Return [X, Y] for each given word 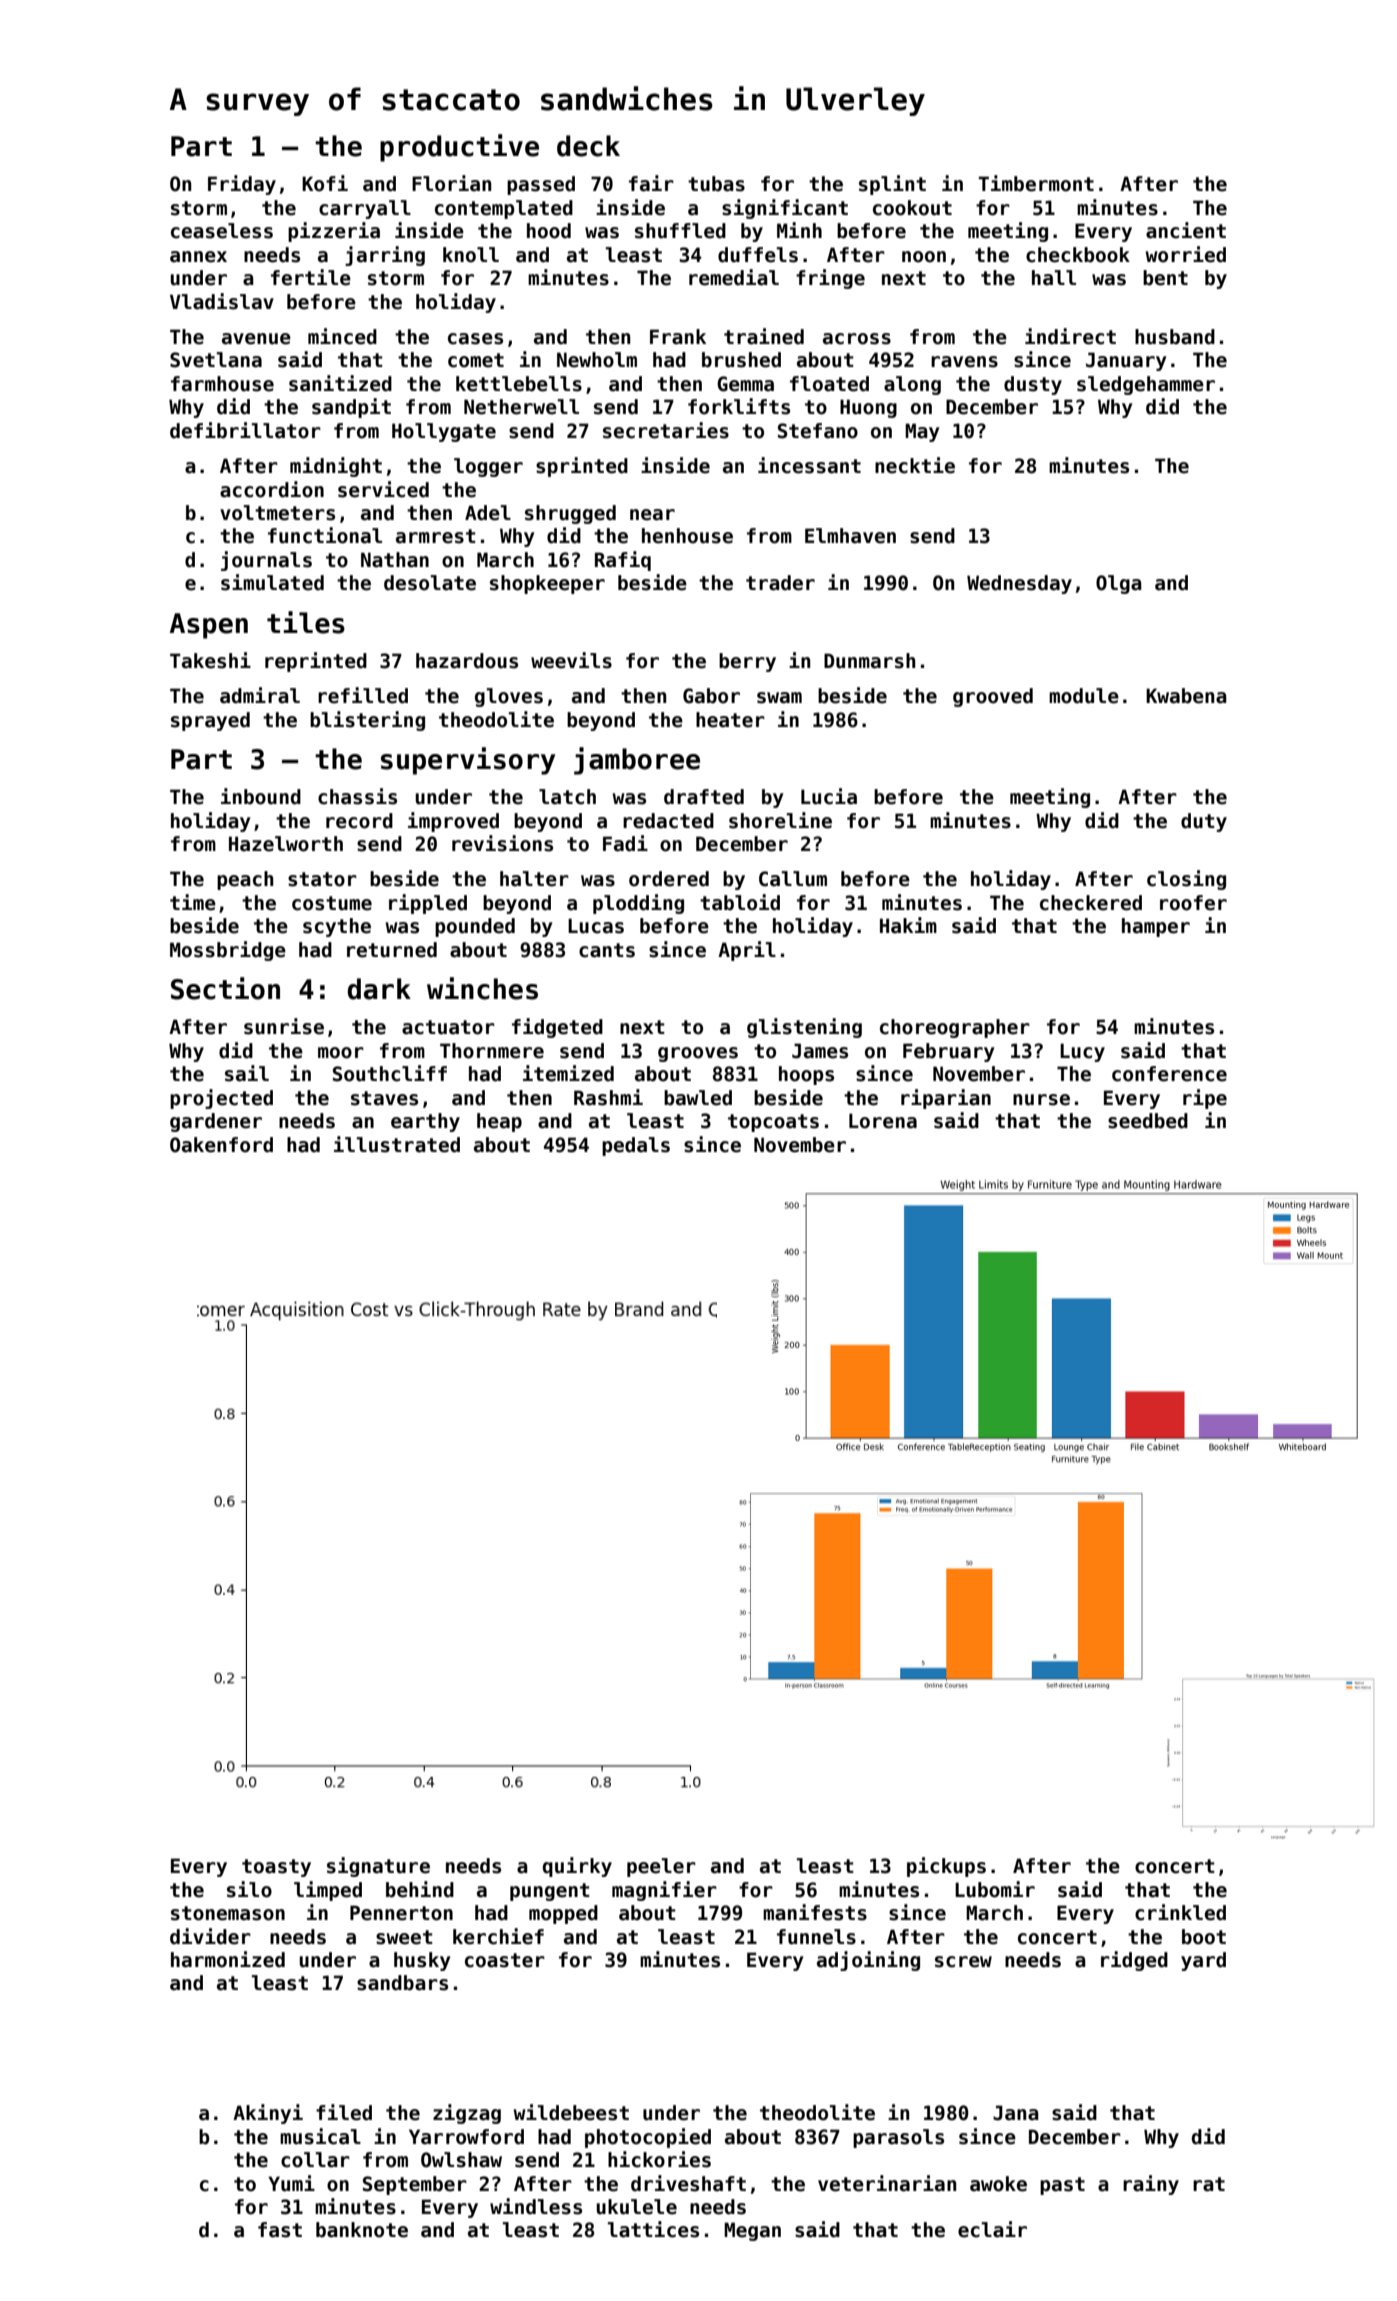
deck [588, 146]
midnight [336, 467]
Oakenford [221, 1145]
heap [499, 1122]
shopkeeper [547, 584]
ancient [1186, 230]
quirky [577, 1867]
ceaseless [222, 231]
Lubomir [995, 1889]
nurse [1041, 1100]
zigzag [467, 2114]
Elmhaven [850, 536]
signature [378, 1867]
